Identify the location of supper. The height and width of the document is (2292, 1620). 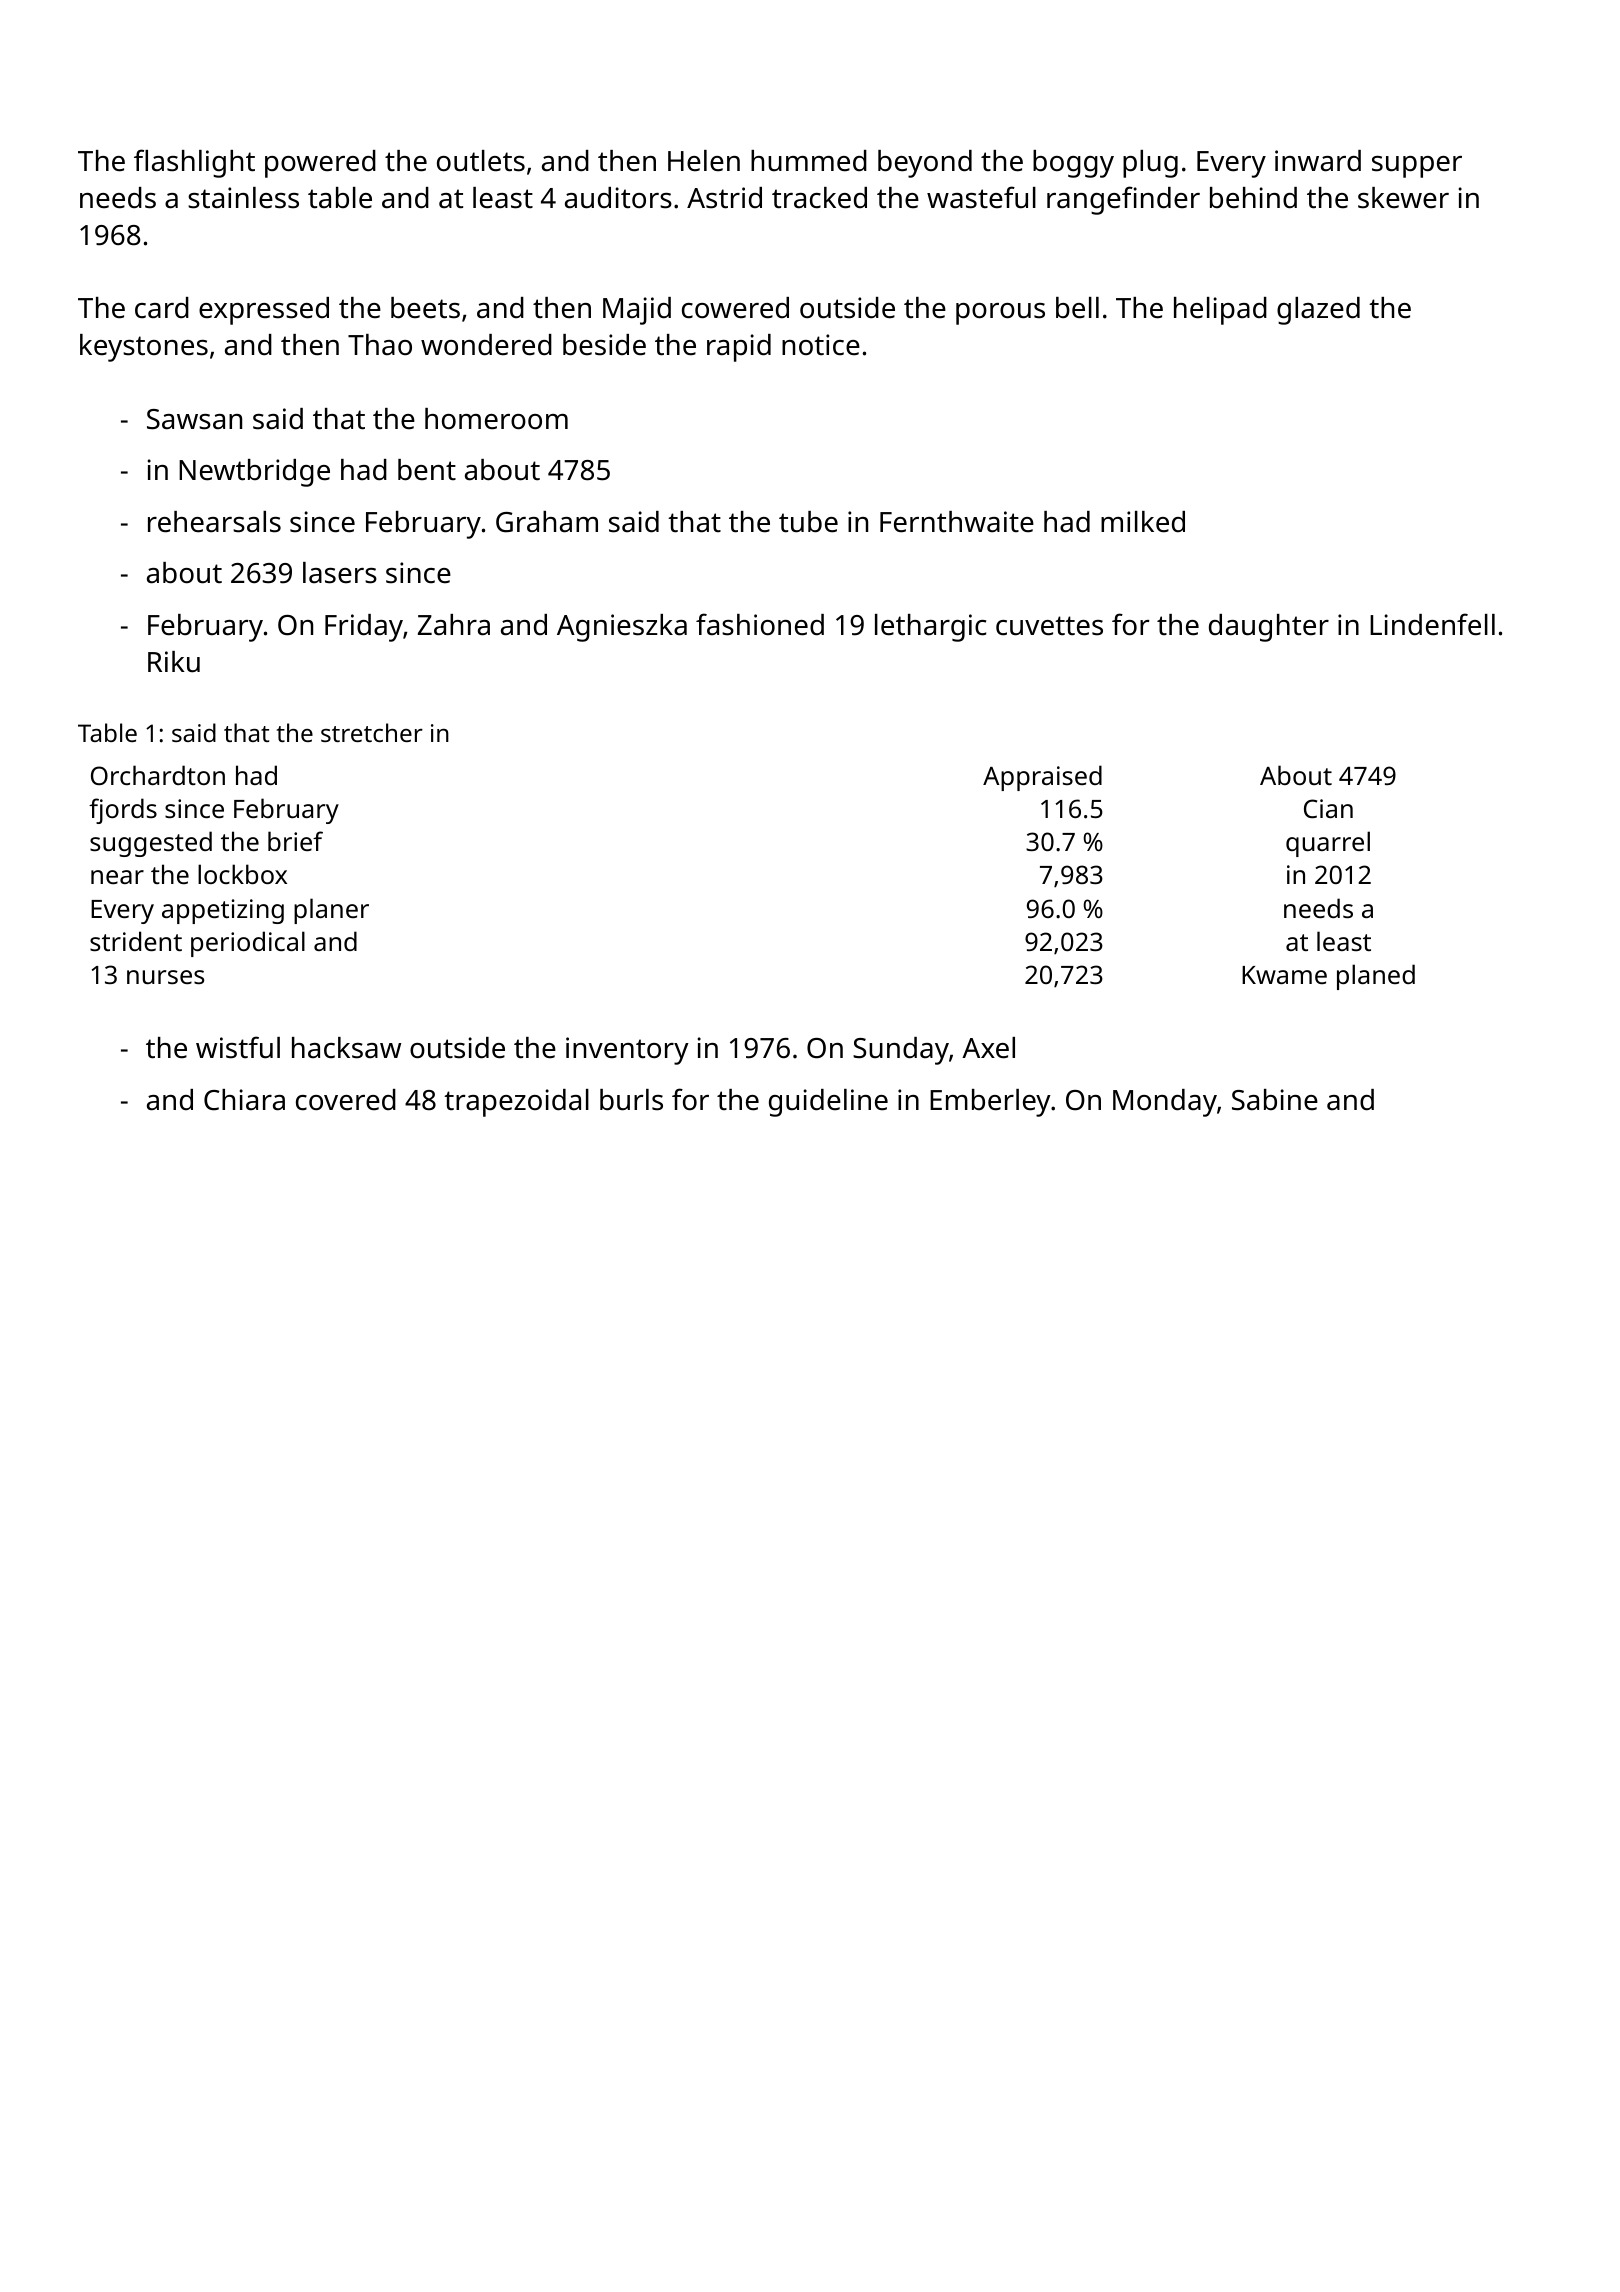
(1417, 167).
